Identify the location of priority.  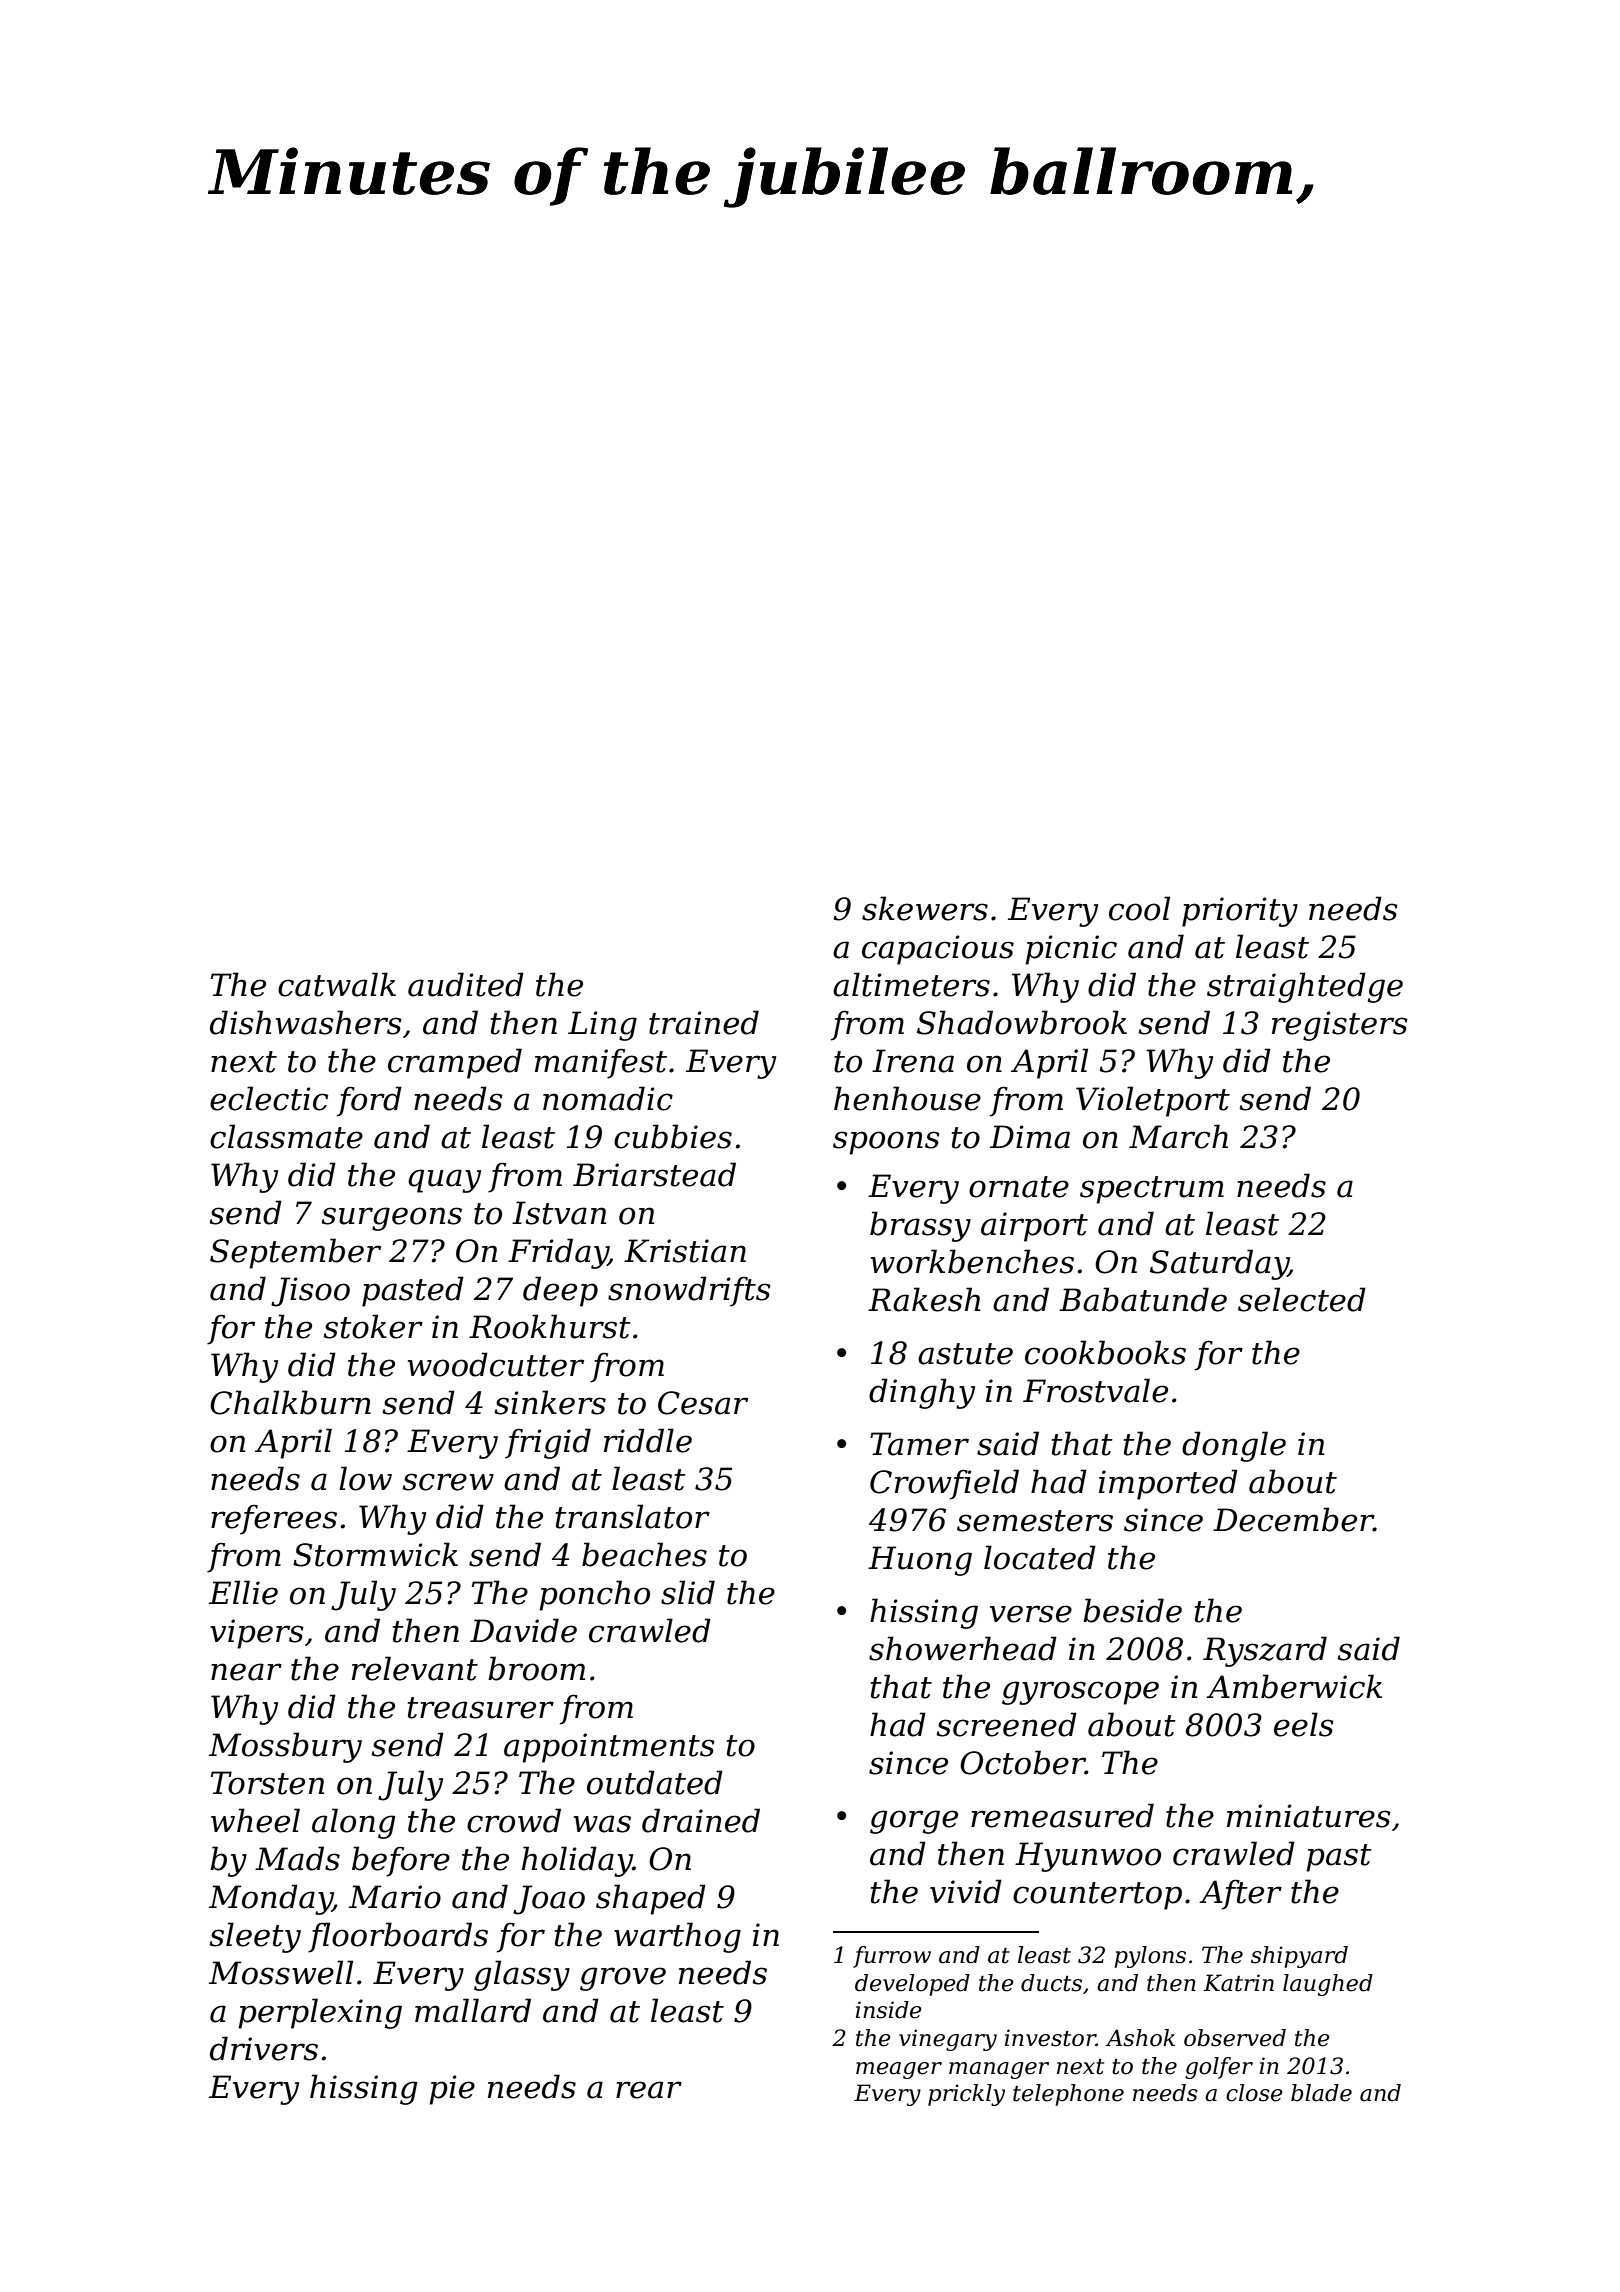
(1240, 912).
